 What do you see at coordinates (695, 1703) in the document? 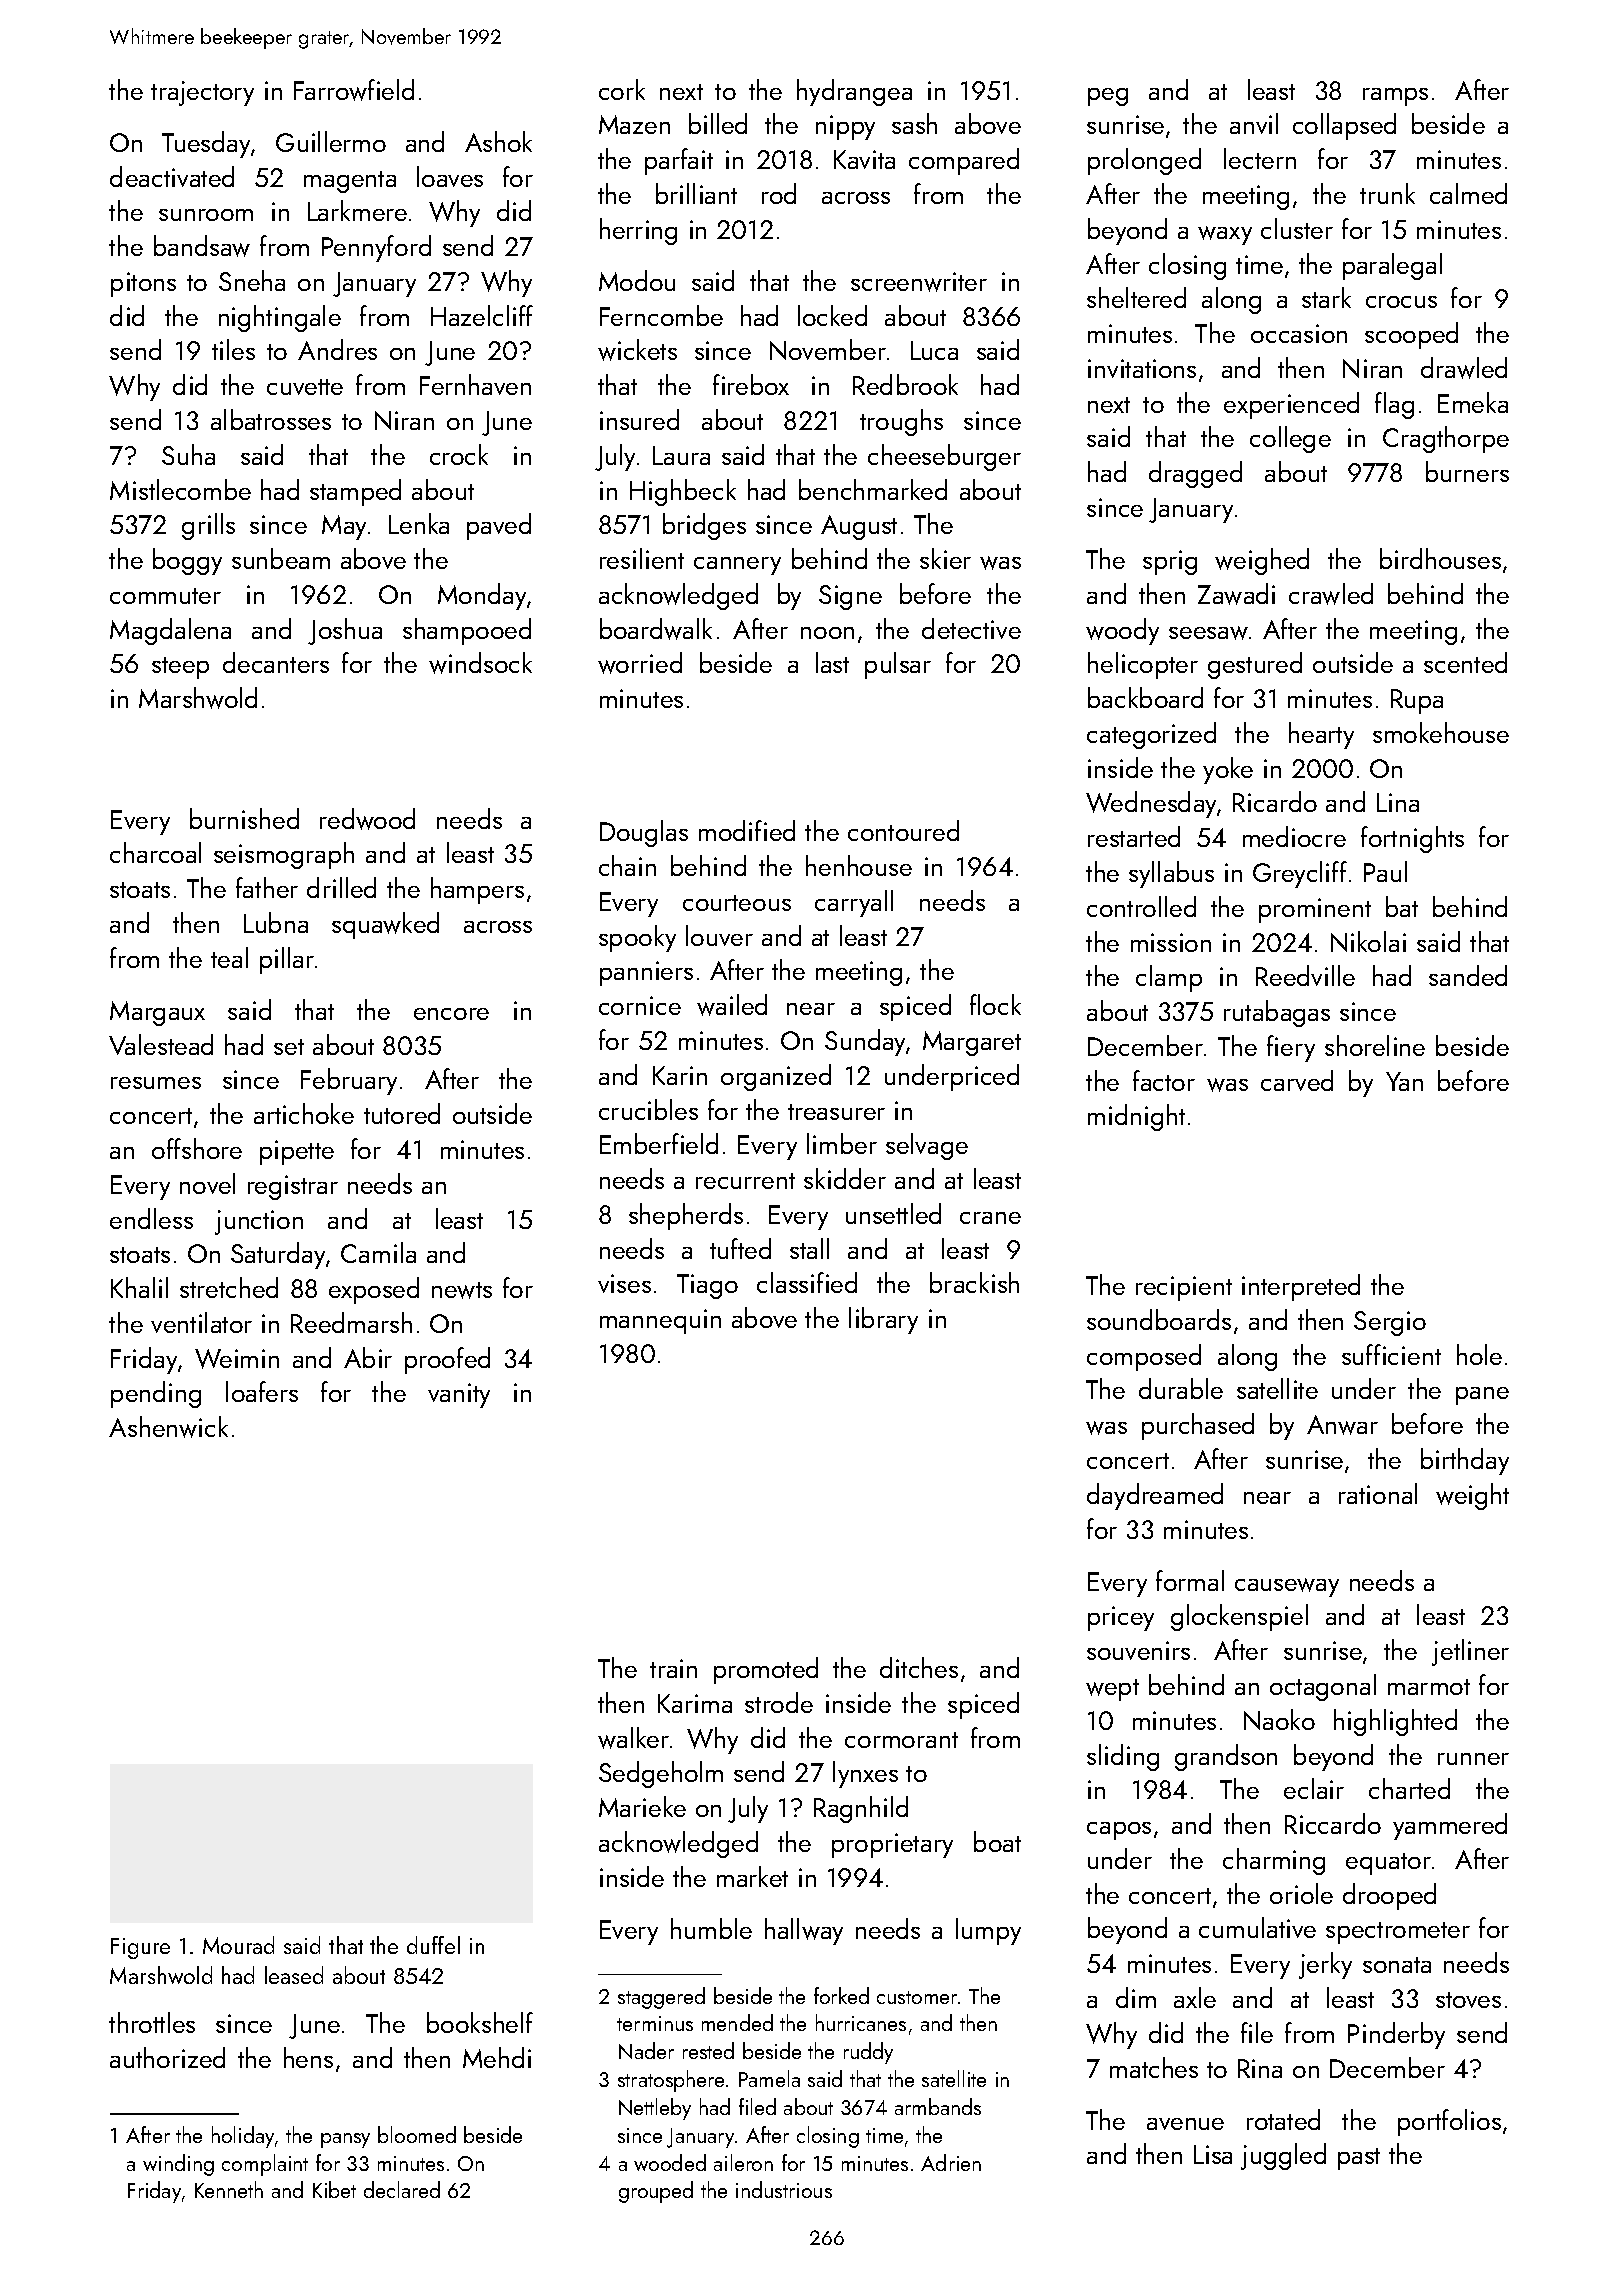
I see `Karima` at bounding box center [695, 1703].
